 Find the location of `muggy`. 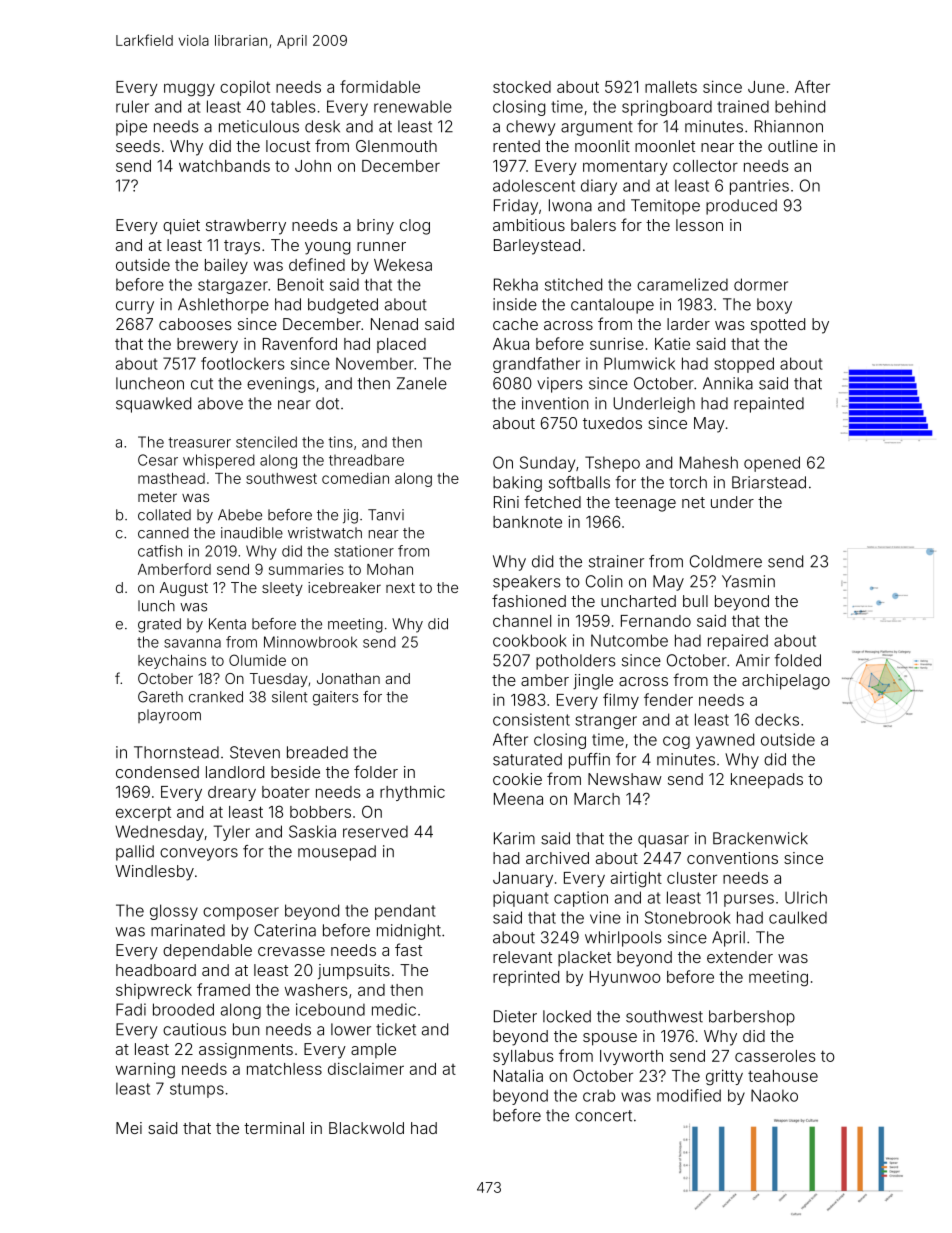

muggy is located at coordinates (189, 90).
